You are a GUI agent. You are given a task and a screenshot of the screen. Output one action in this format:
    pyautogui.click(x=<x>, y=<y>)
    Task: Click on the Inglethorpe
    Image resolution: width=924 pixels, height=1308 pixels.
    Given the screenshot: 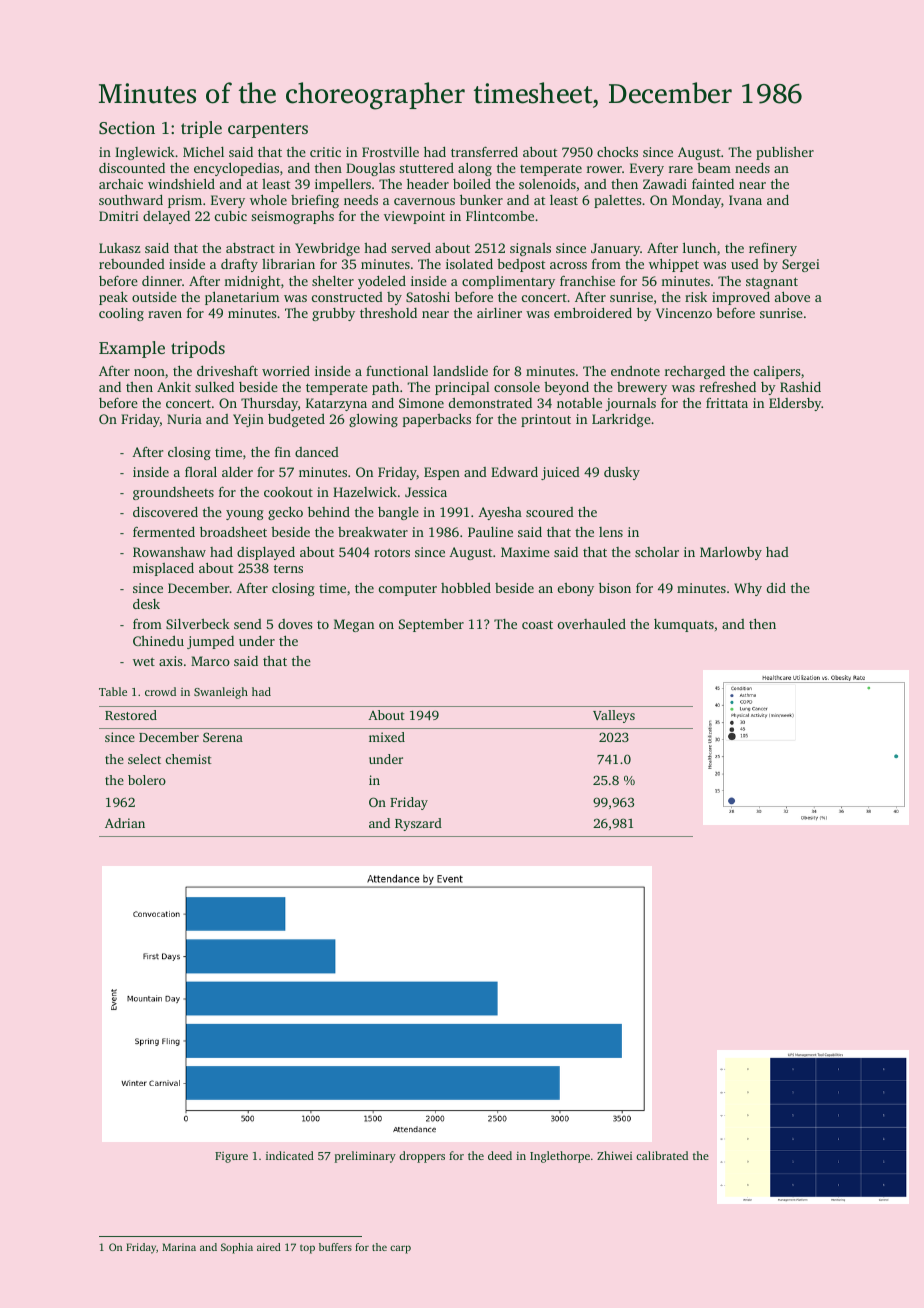 What is the action you would take?
    pyautogui.click(x=560, y=1157)
